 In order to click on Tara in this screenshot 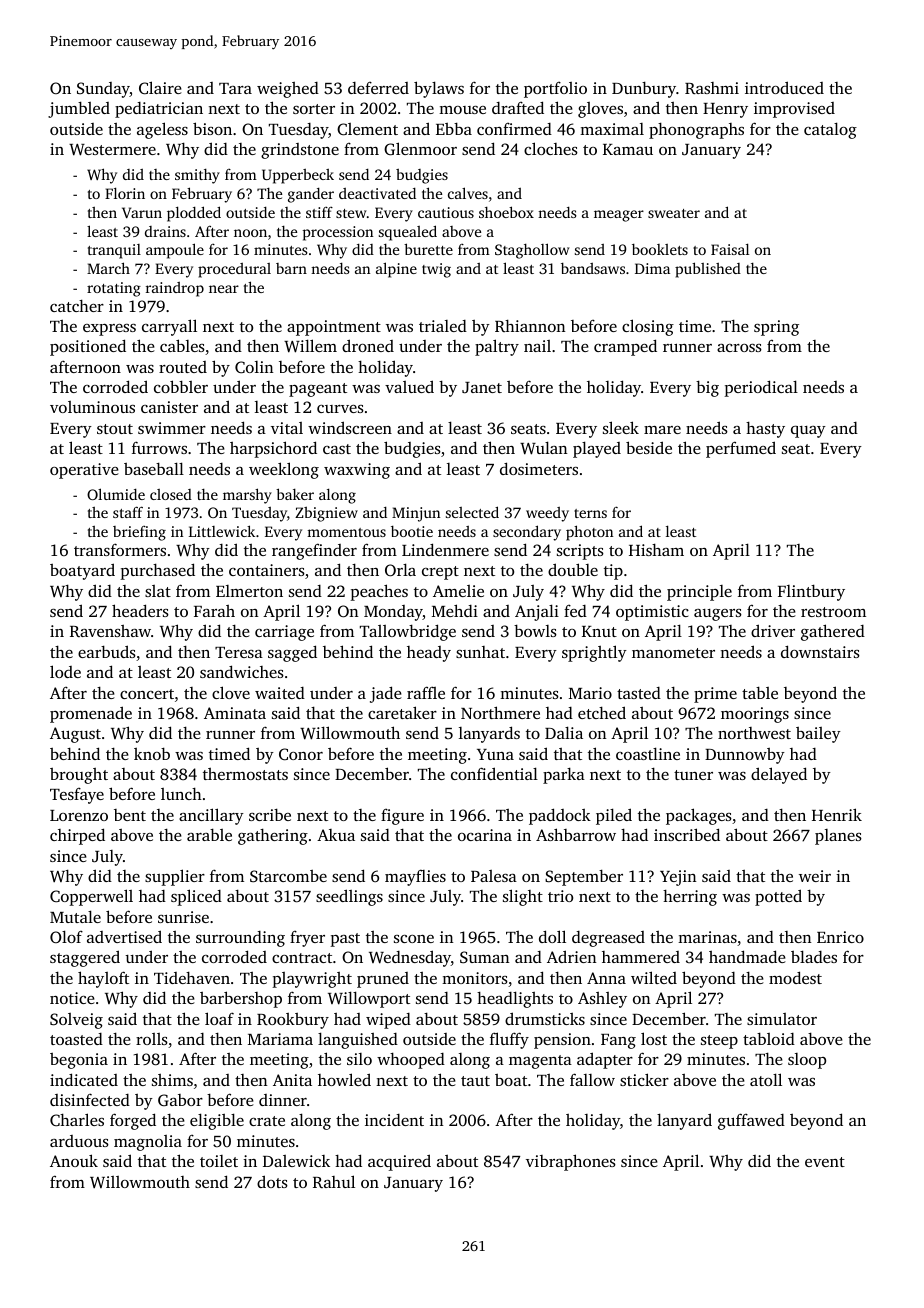, I will do `click(235, 88)`.
